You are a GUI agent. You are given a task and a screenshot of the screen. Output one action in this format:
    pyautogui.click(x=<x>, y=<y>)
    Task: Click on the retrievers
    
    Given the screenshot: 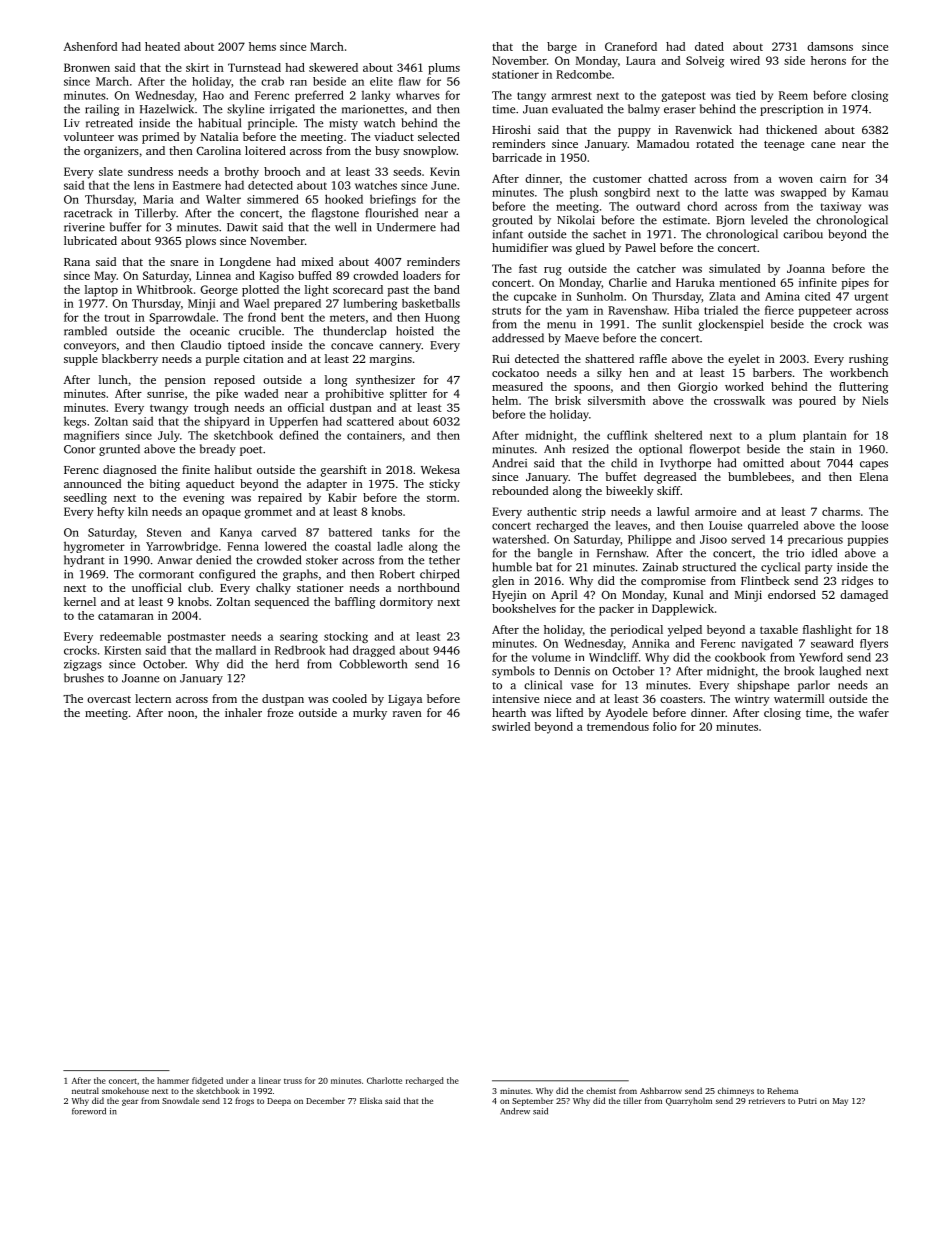 What is the action you would take?
    pyautogui.click(x=767, y=1101)
